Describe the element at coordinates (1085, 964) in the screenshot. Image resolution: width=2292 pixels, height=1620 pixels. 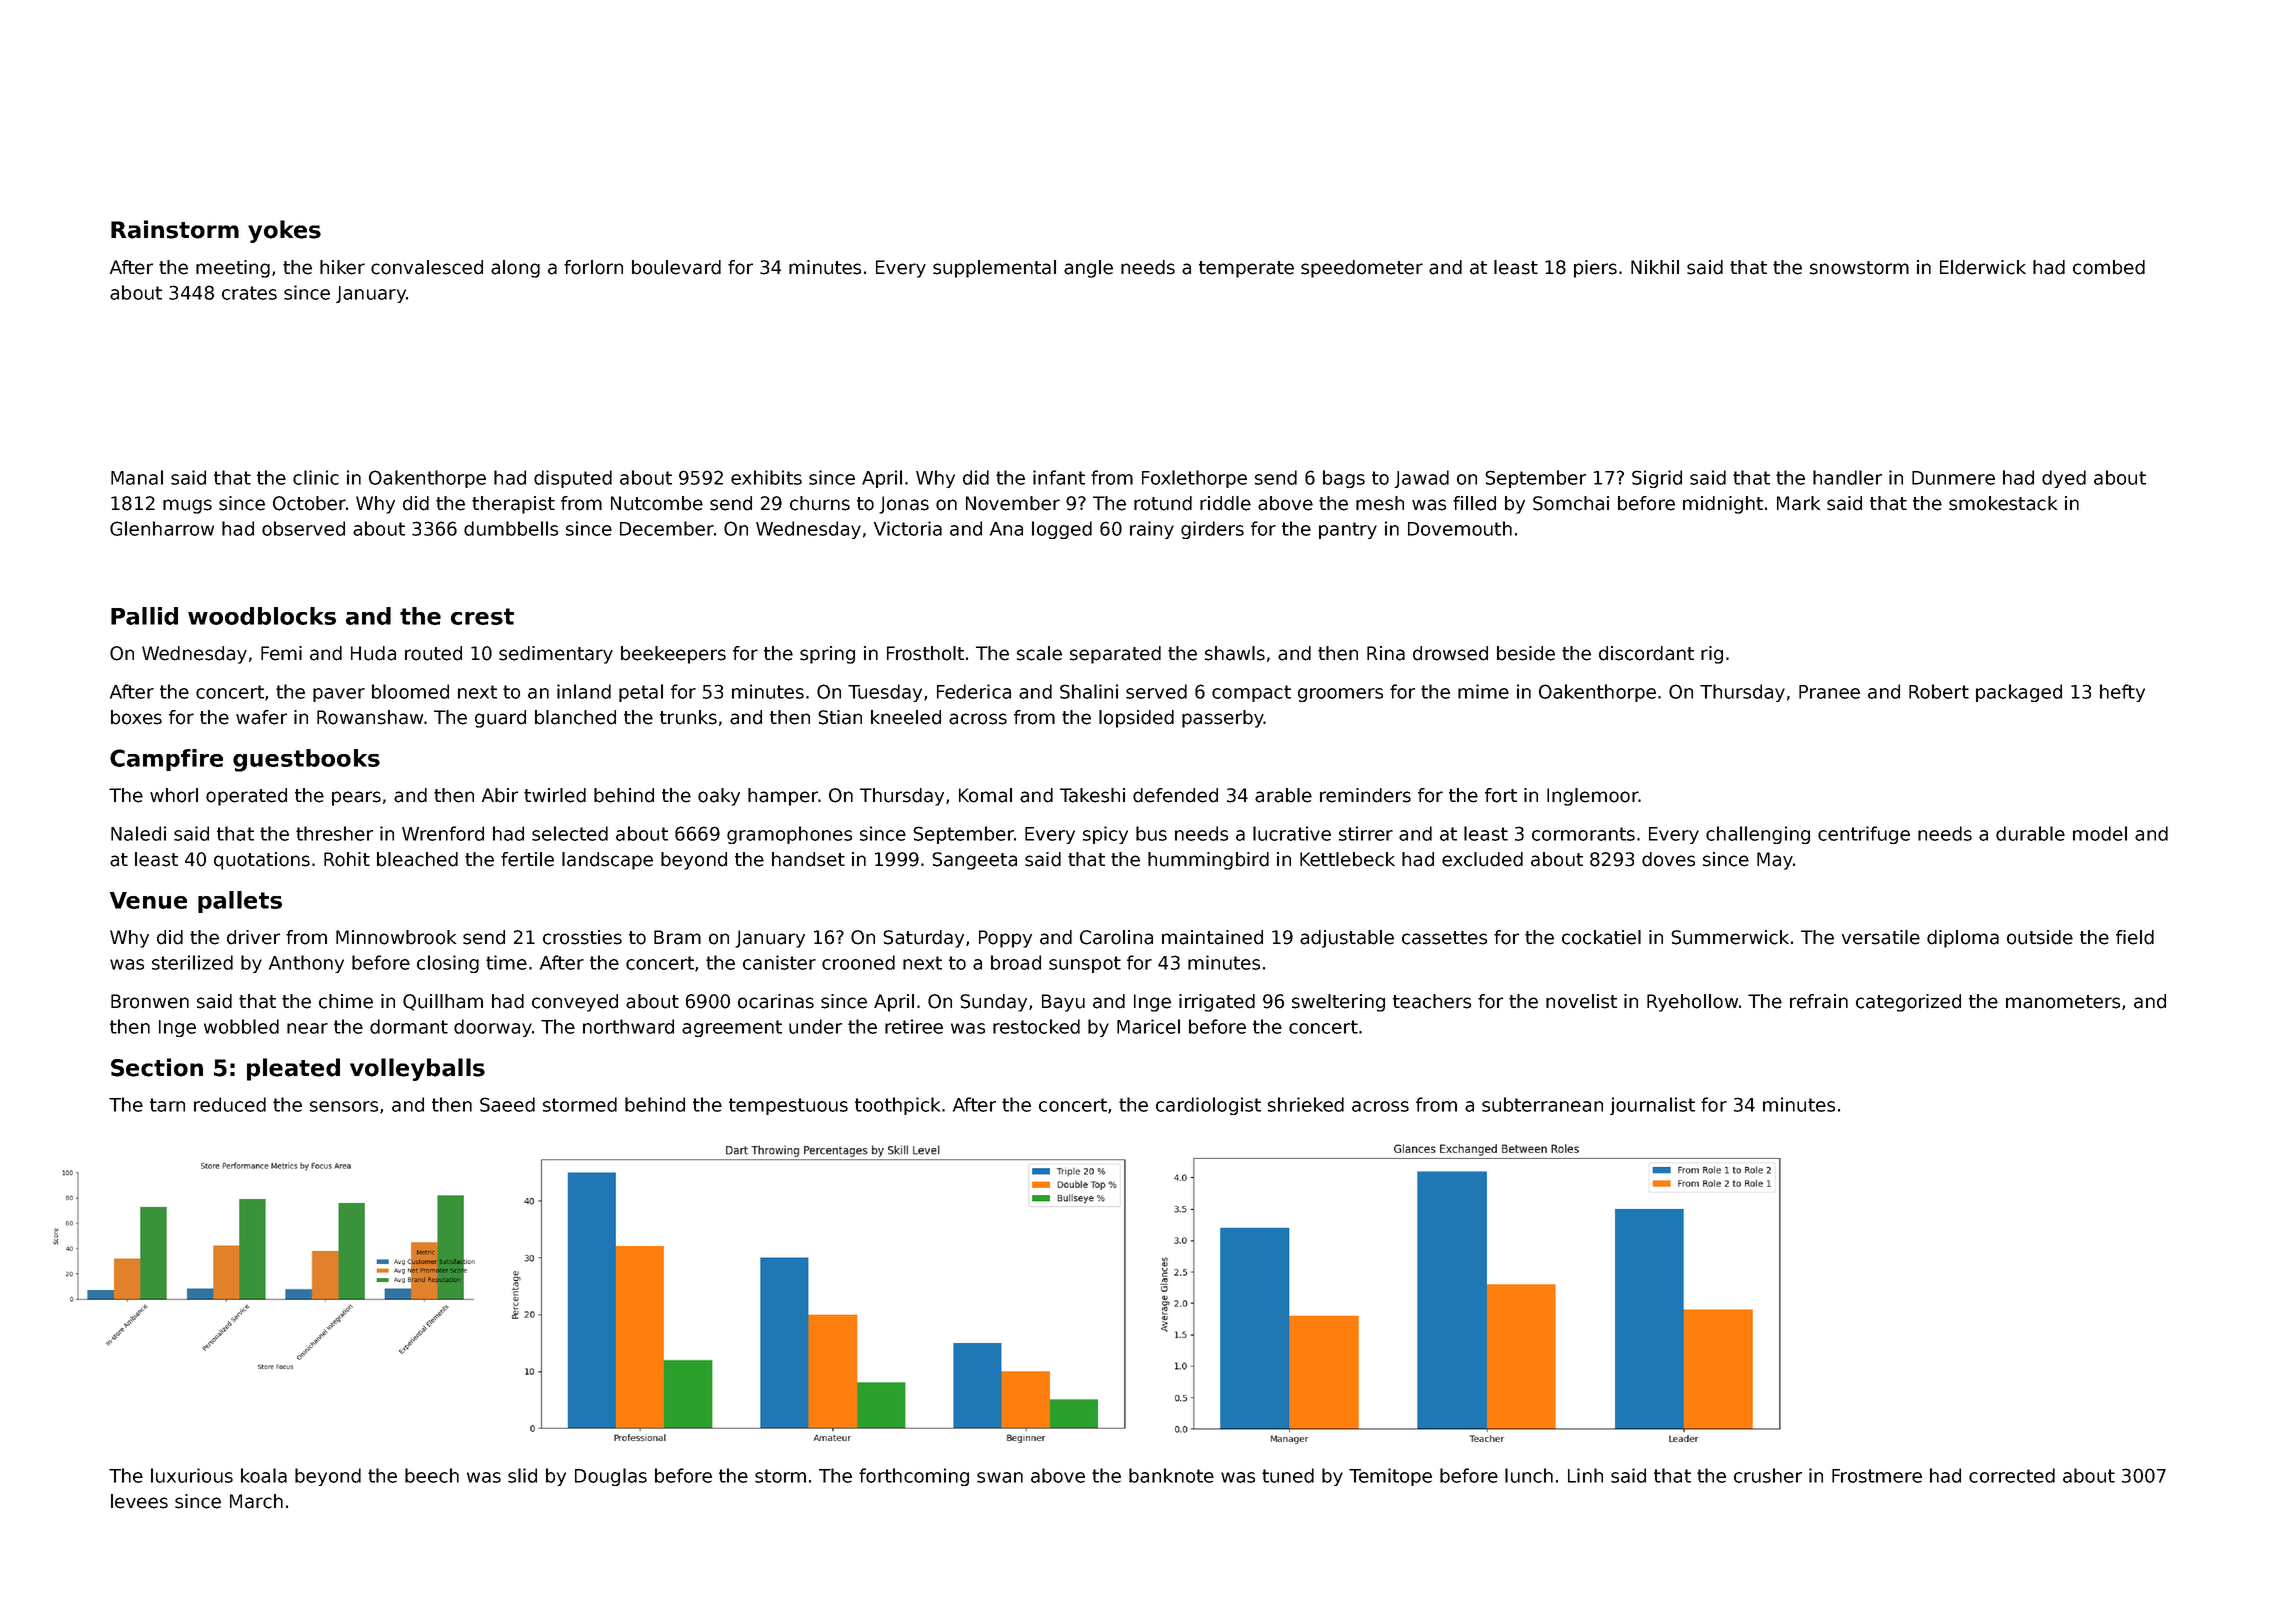
I see `sunspot` at that location.
